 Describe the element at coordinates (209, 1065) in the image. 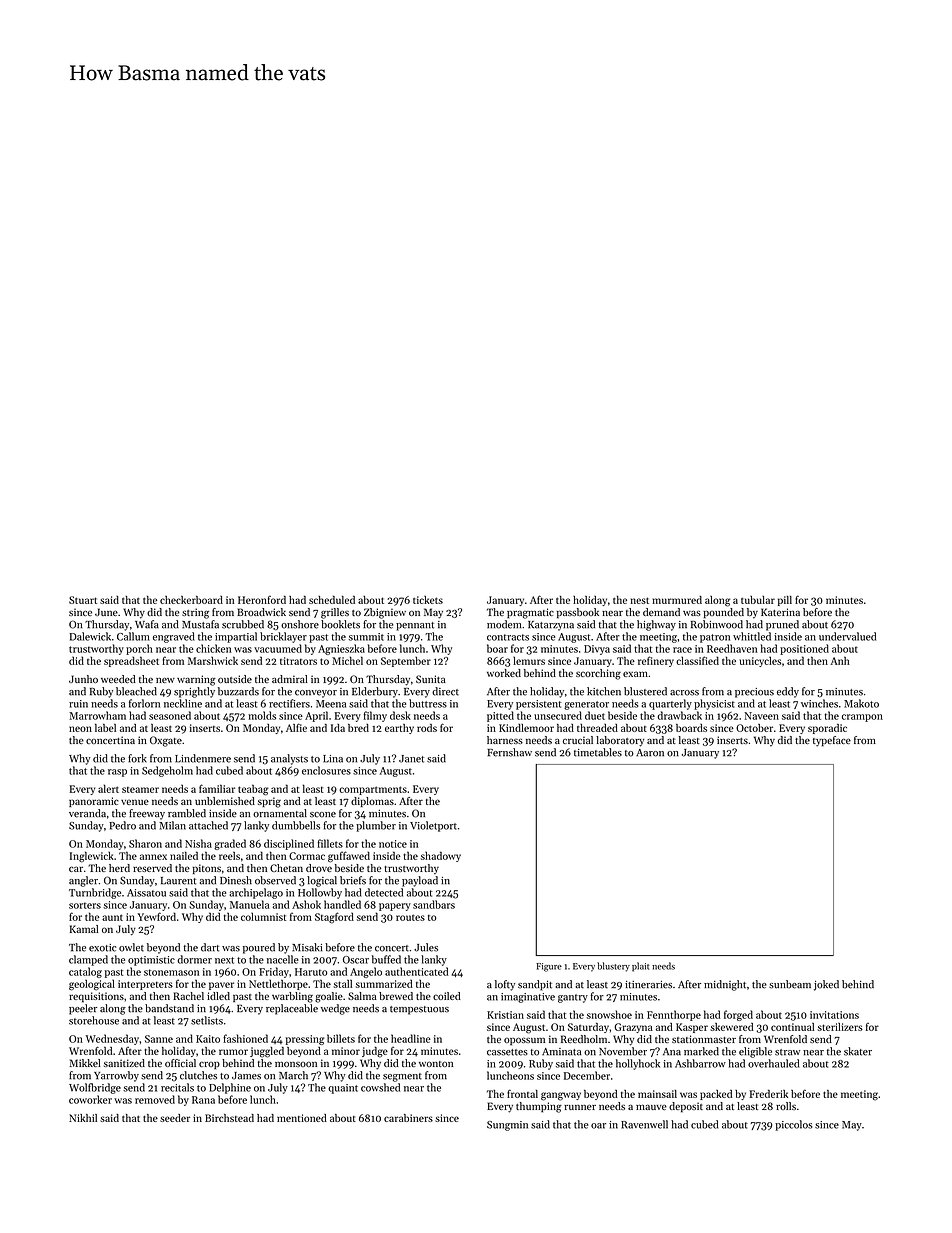

I see `crop` at that location.
